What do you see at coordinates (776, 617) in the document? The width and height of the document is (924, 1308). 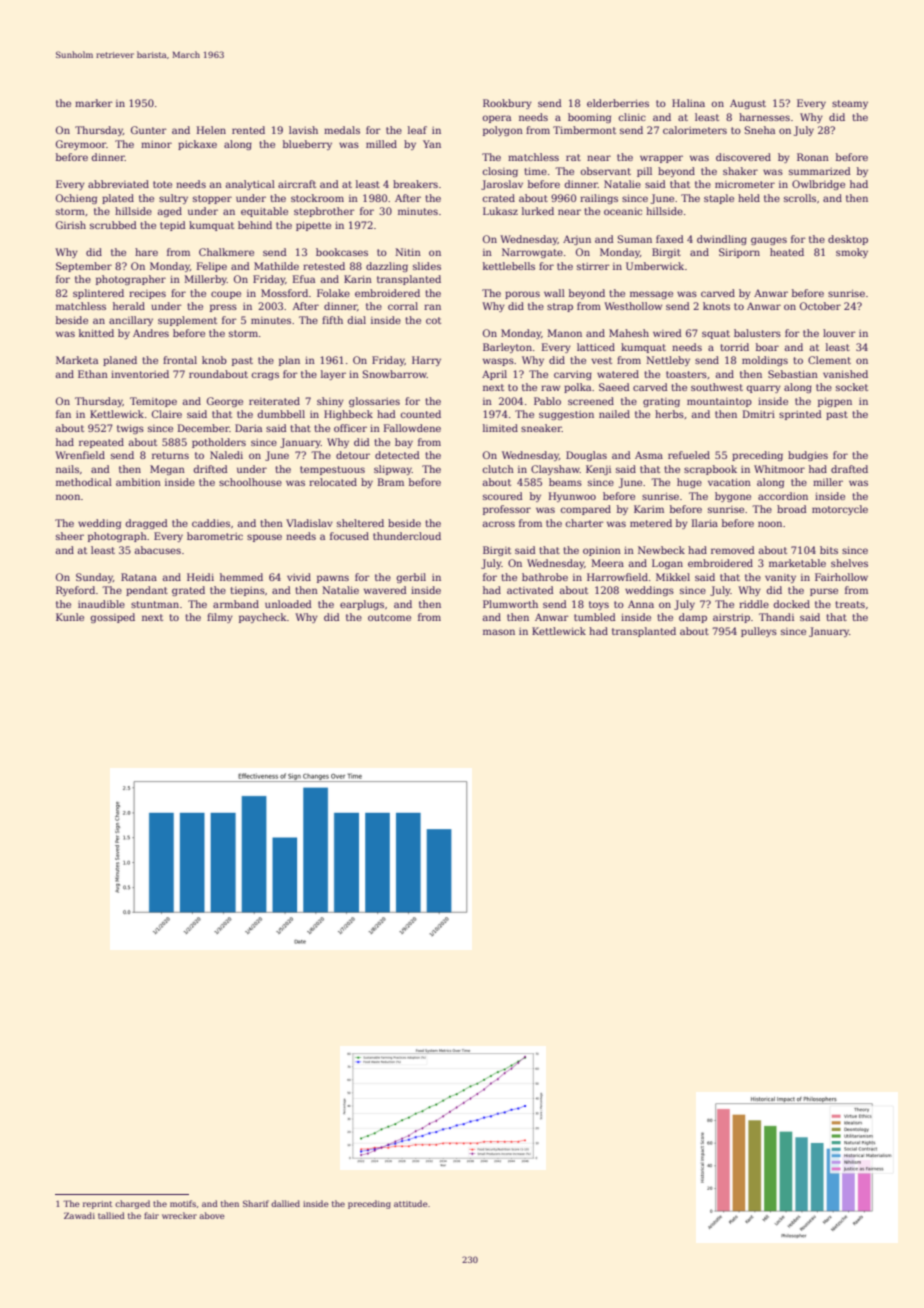 I see `Thandi` at bounding box center [776, 617].
